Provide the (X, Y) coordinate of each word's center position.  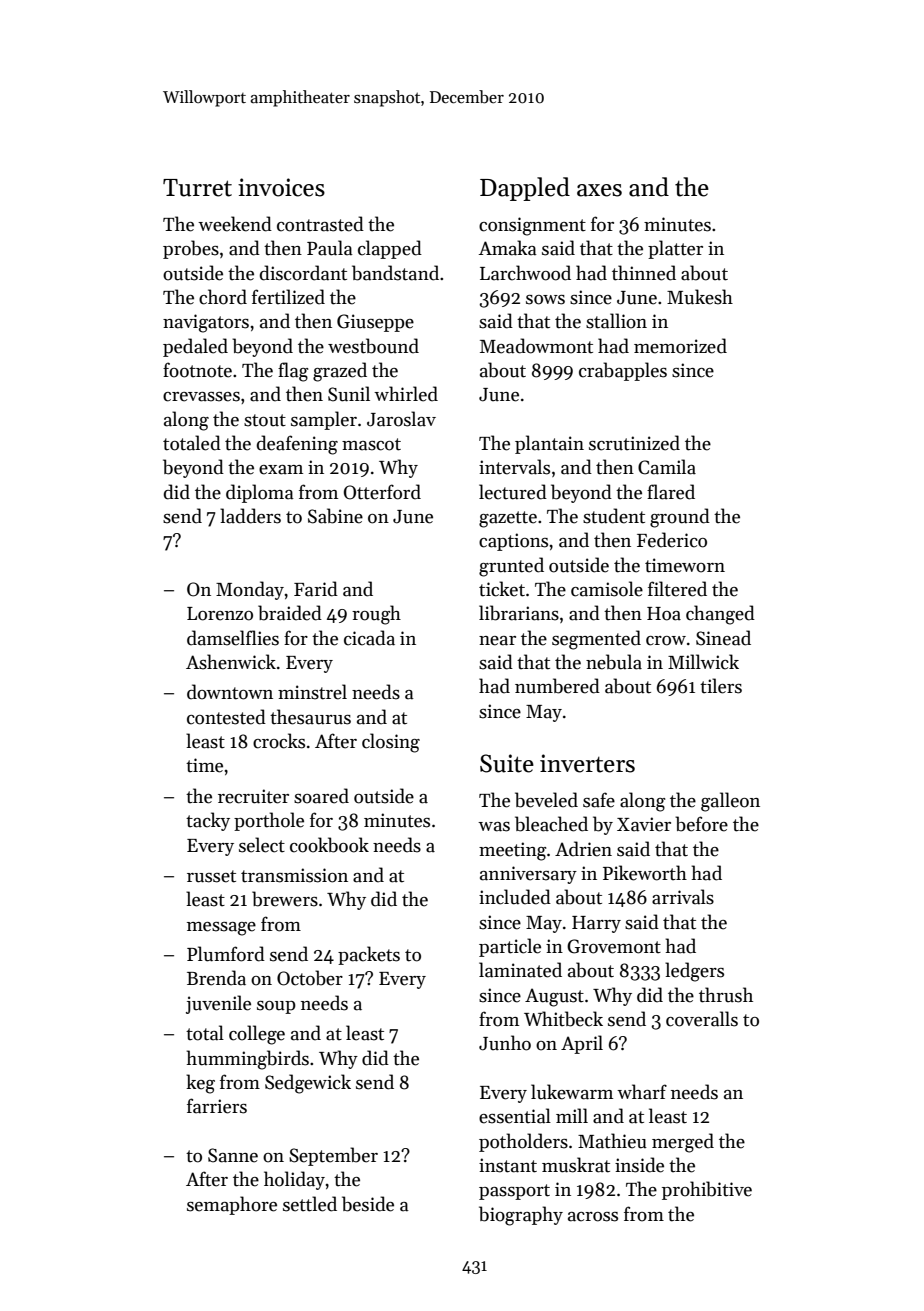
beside (368, 1204)
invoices (281, 187)
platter (675, 249)
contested (226, 717)
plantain (549, 444)
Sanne (233, 1155)
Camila (667, 467)
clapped (390, 249)
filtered (677, 589)
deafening (297, 445)
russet (211, 876)
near (497, 641)
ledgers (694, 972)
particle (510, 947)
